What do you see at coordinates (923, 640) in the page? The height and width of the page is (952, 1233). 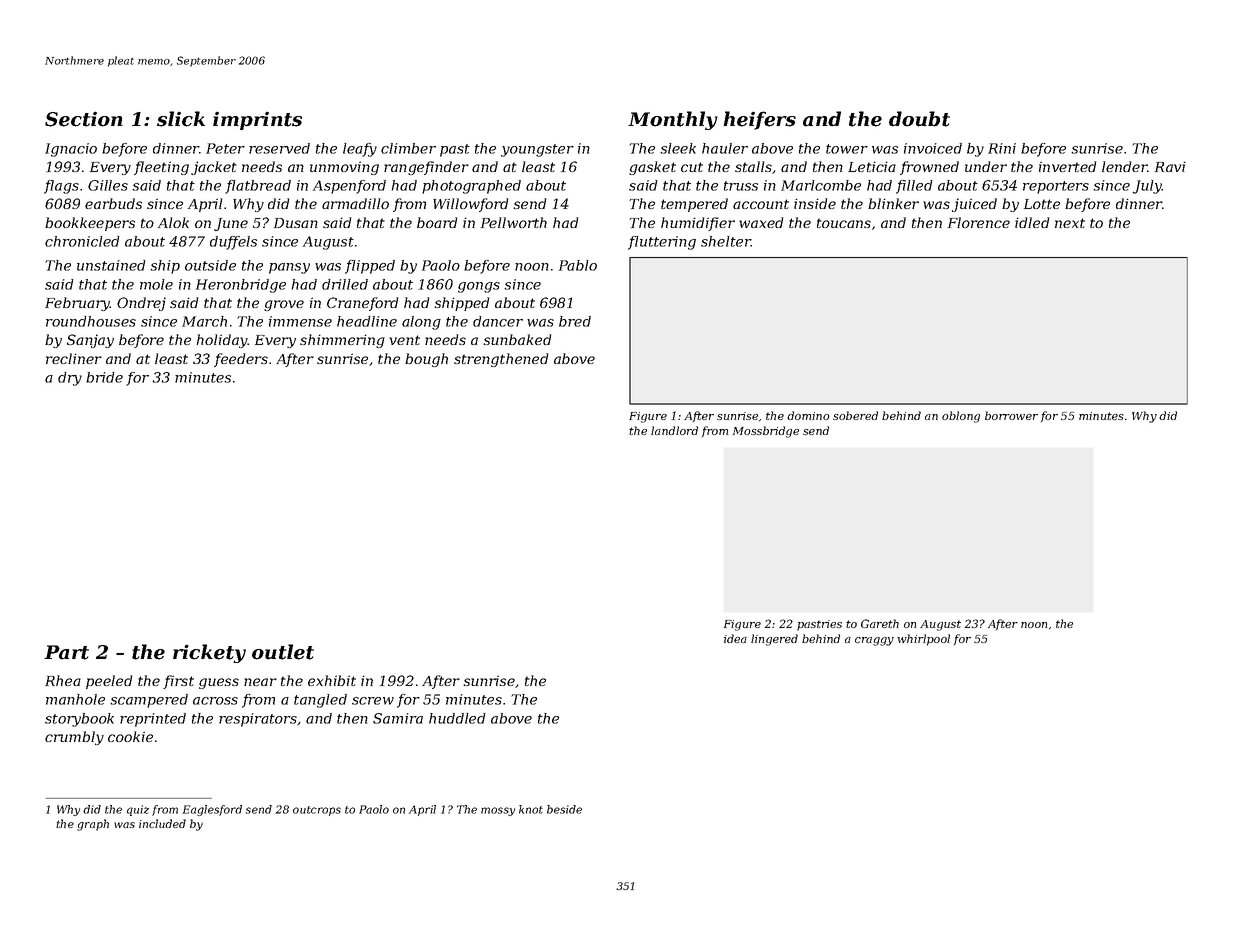 I see `whirlpool` at bounding box center [923, 640].
